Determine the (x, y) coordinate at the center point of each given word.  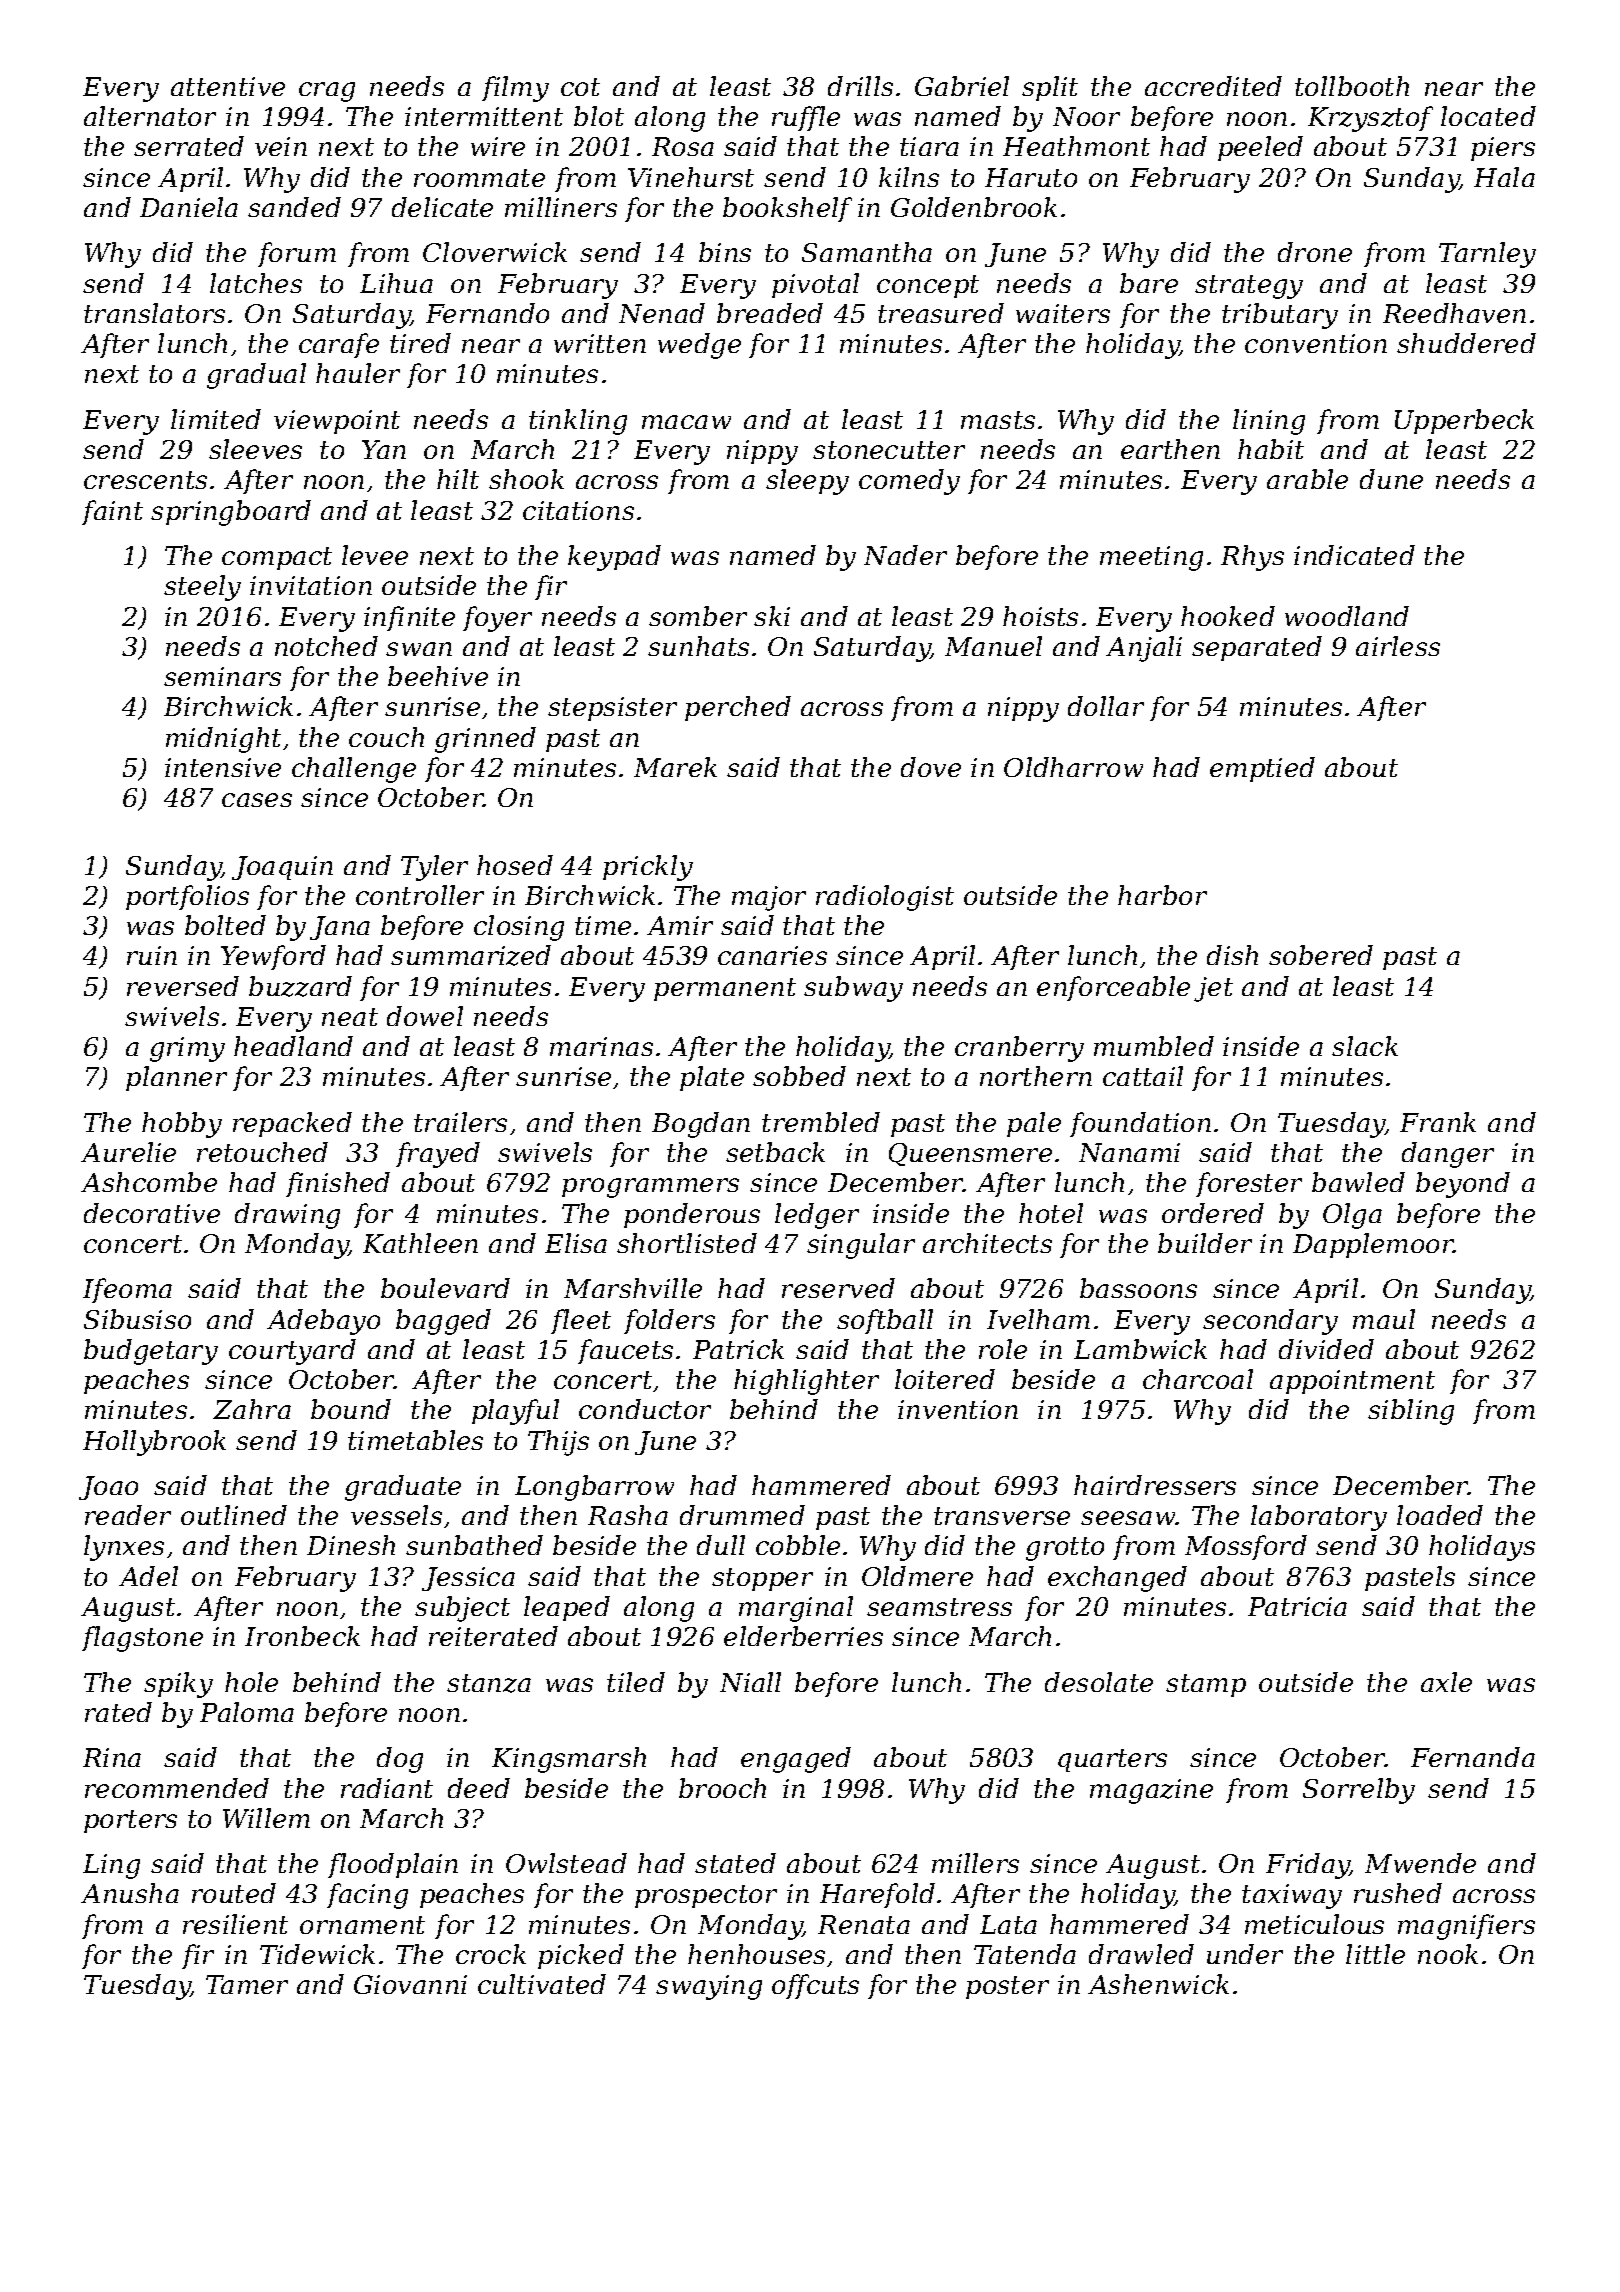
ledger (817, 1216)
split (1050, 88)
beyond (1463, 1185)
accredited (1213, 86)
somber (698, 616)
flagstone (142, 1639)
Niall (750, 1682)
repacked (292, 1124)
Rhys (1252, 558)
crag (327, 92)
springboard (231, 513)
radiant (387, 1788)
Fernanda (1473, 1757)
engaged (796, 1760)
